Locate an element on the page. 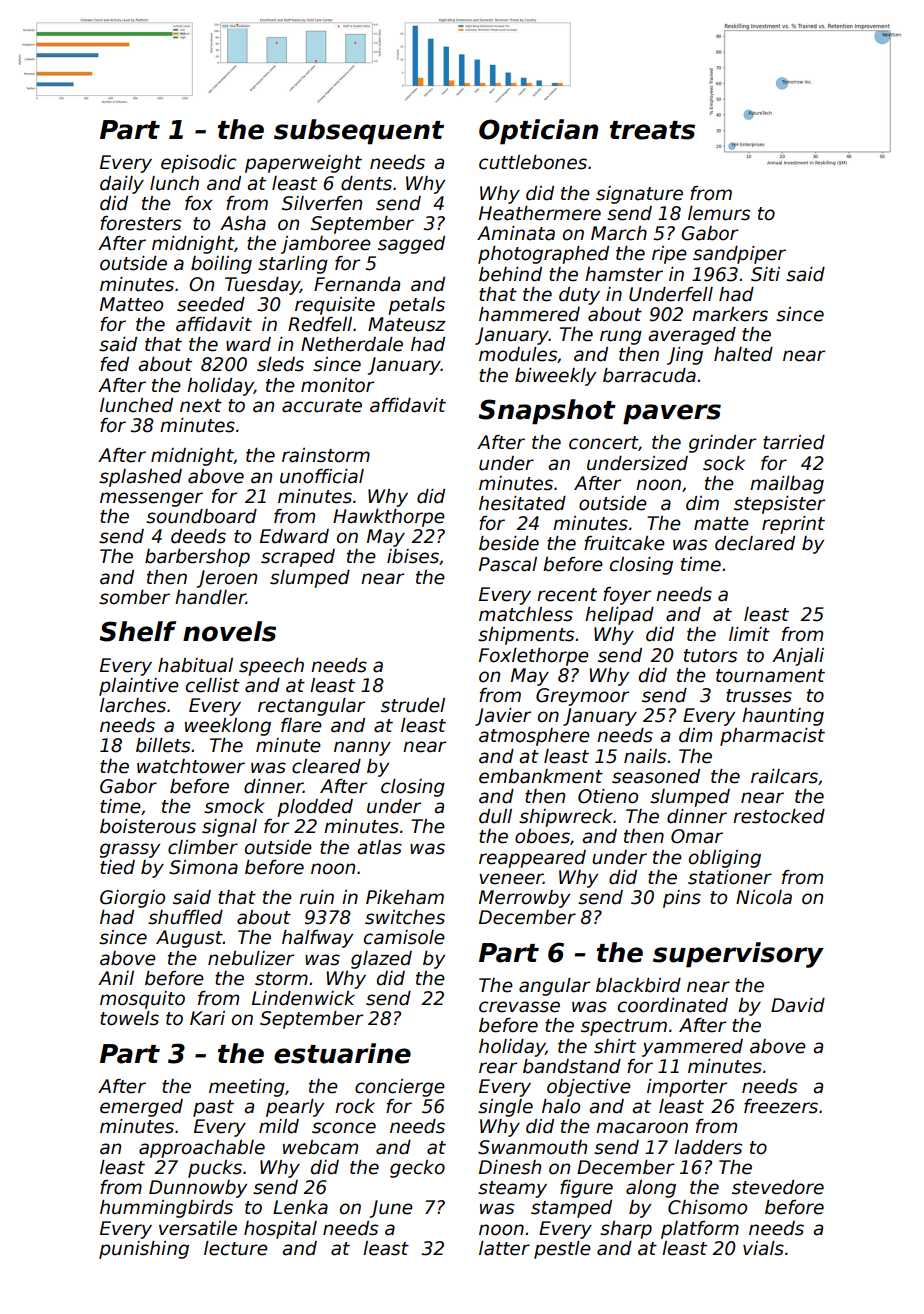 The height and width of the image is (1314, 924). spectrum is located at coordinates (624, 1027).
